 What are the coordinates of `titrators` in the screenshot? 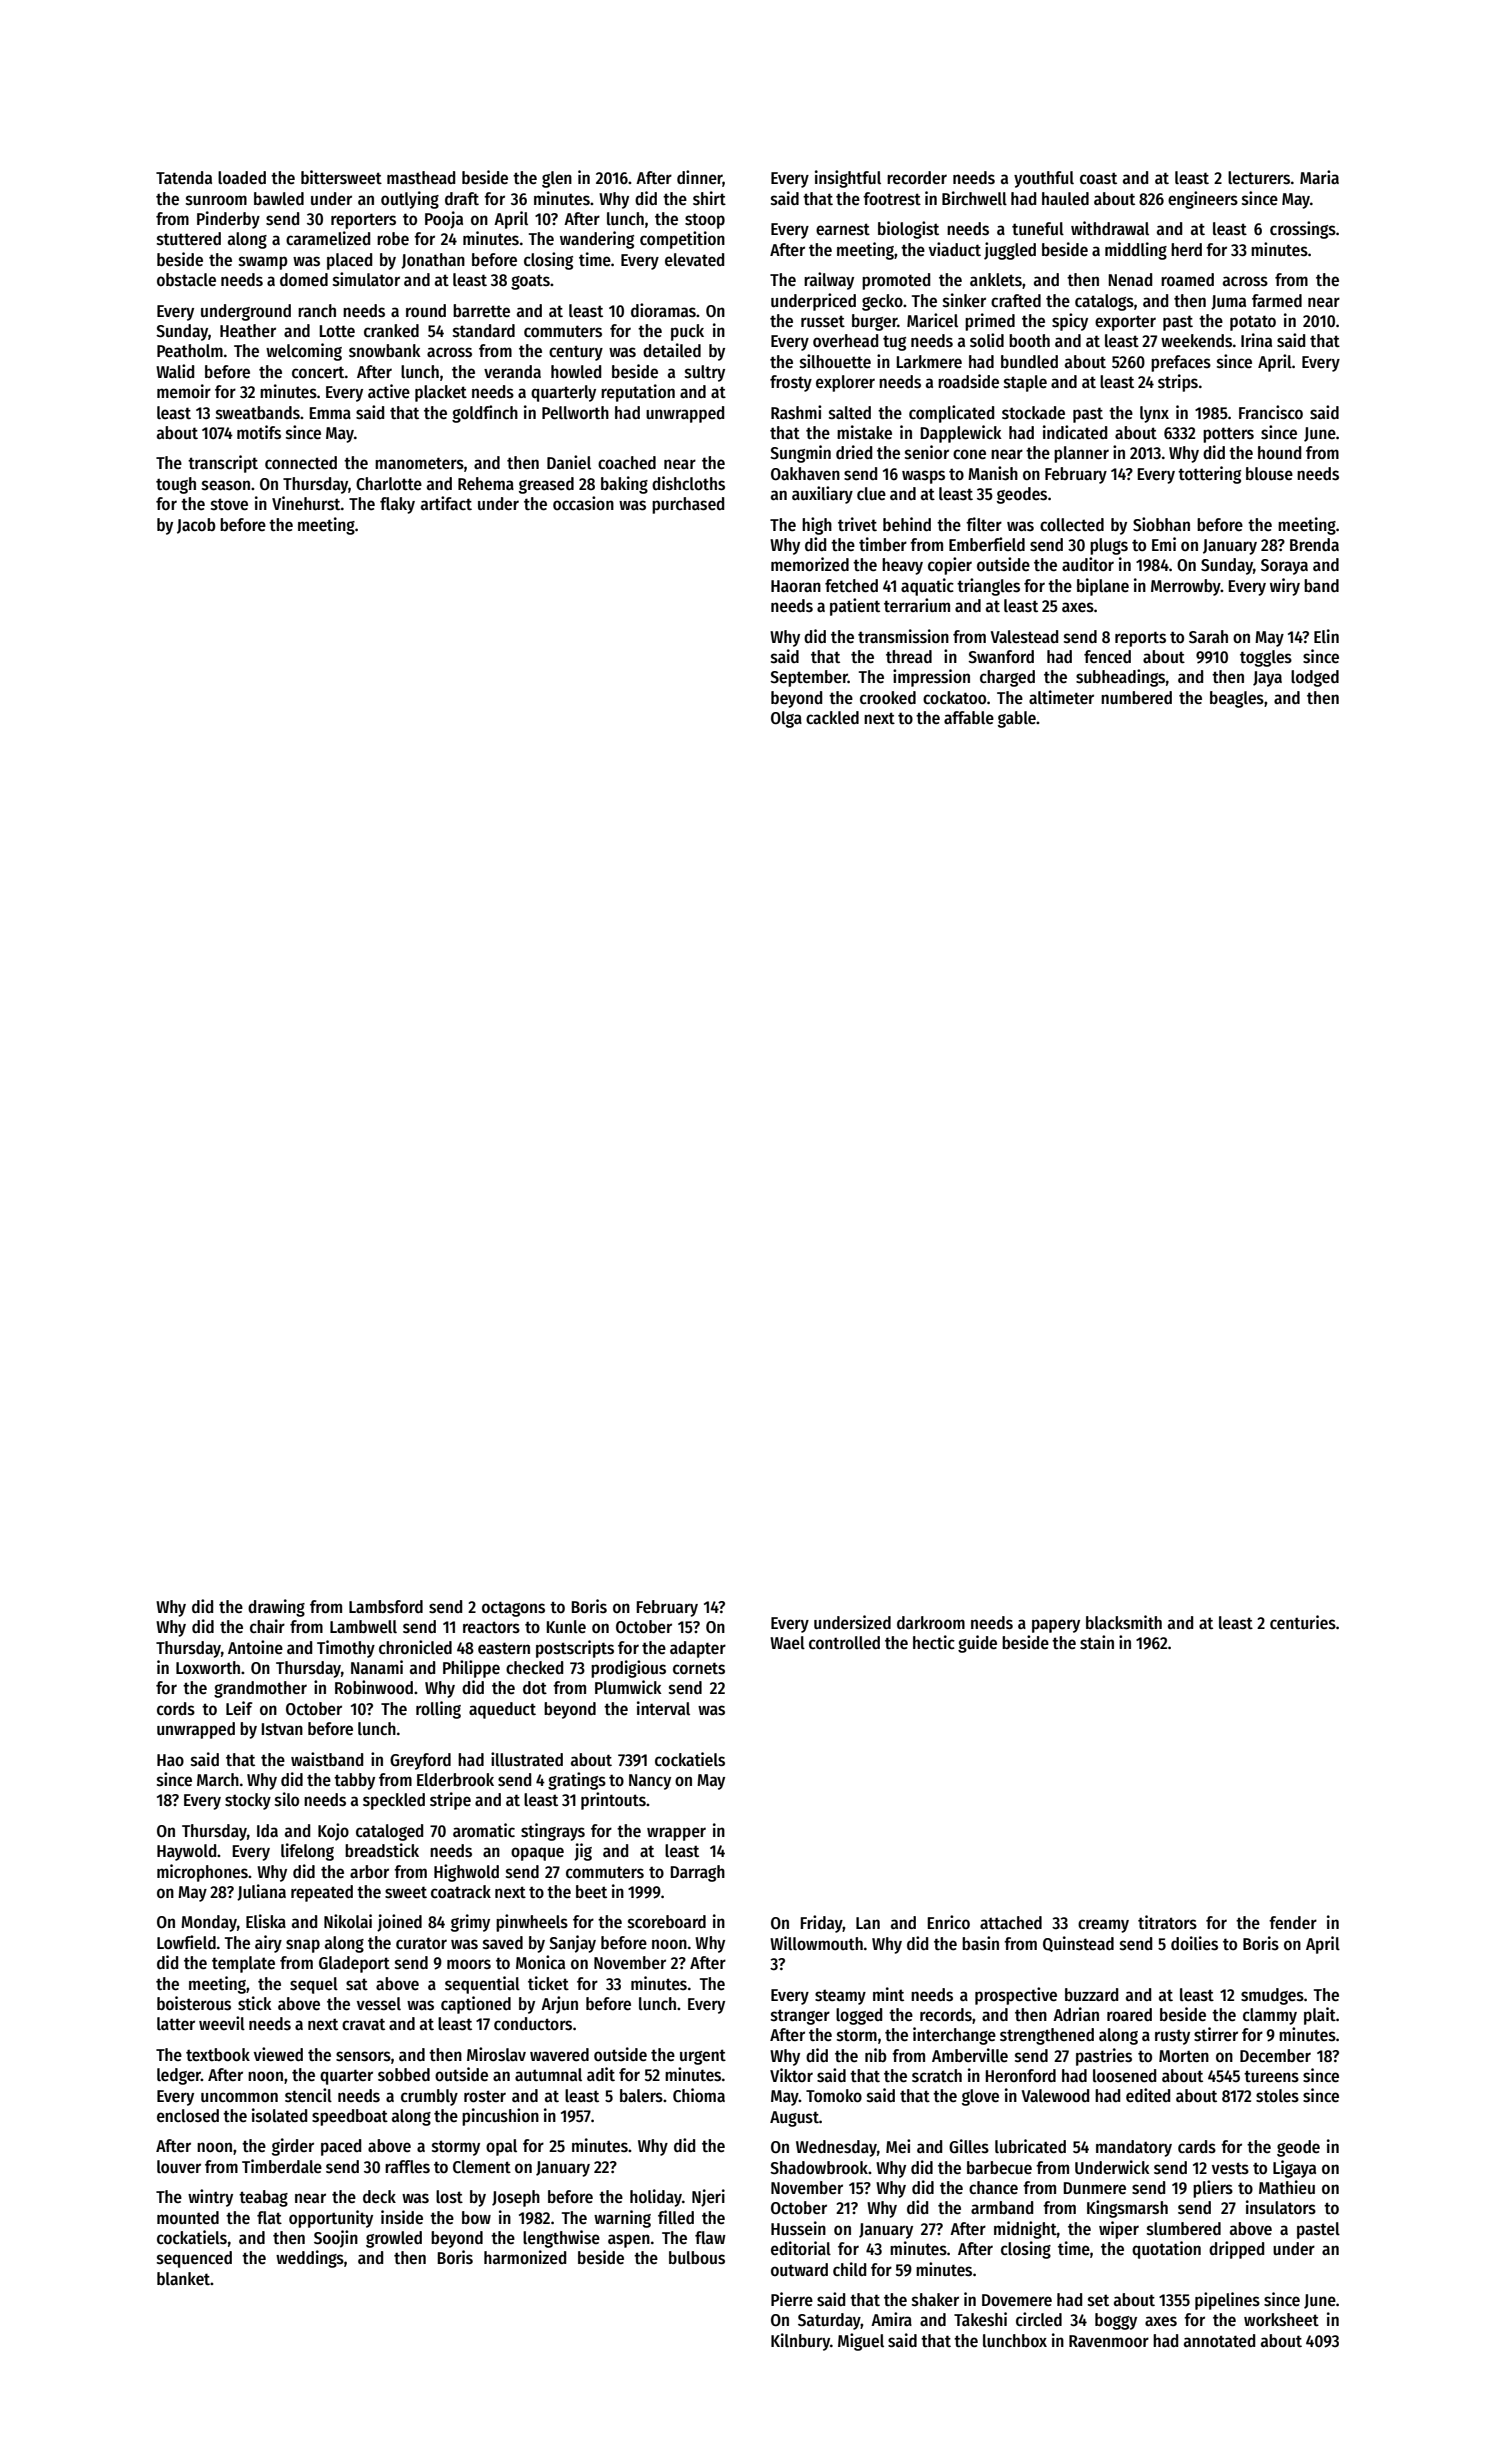 It's located at (1167, 1922).
